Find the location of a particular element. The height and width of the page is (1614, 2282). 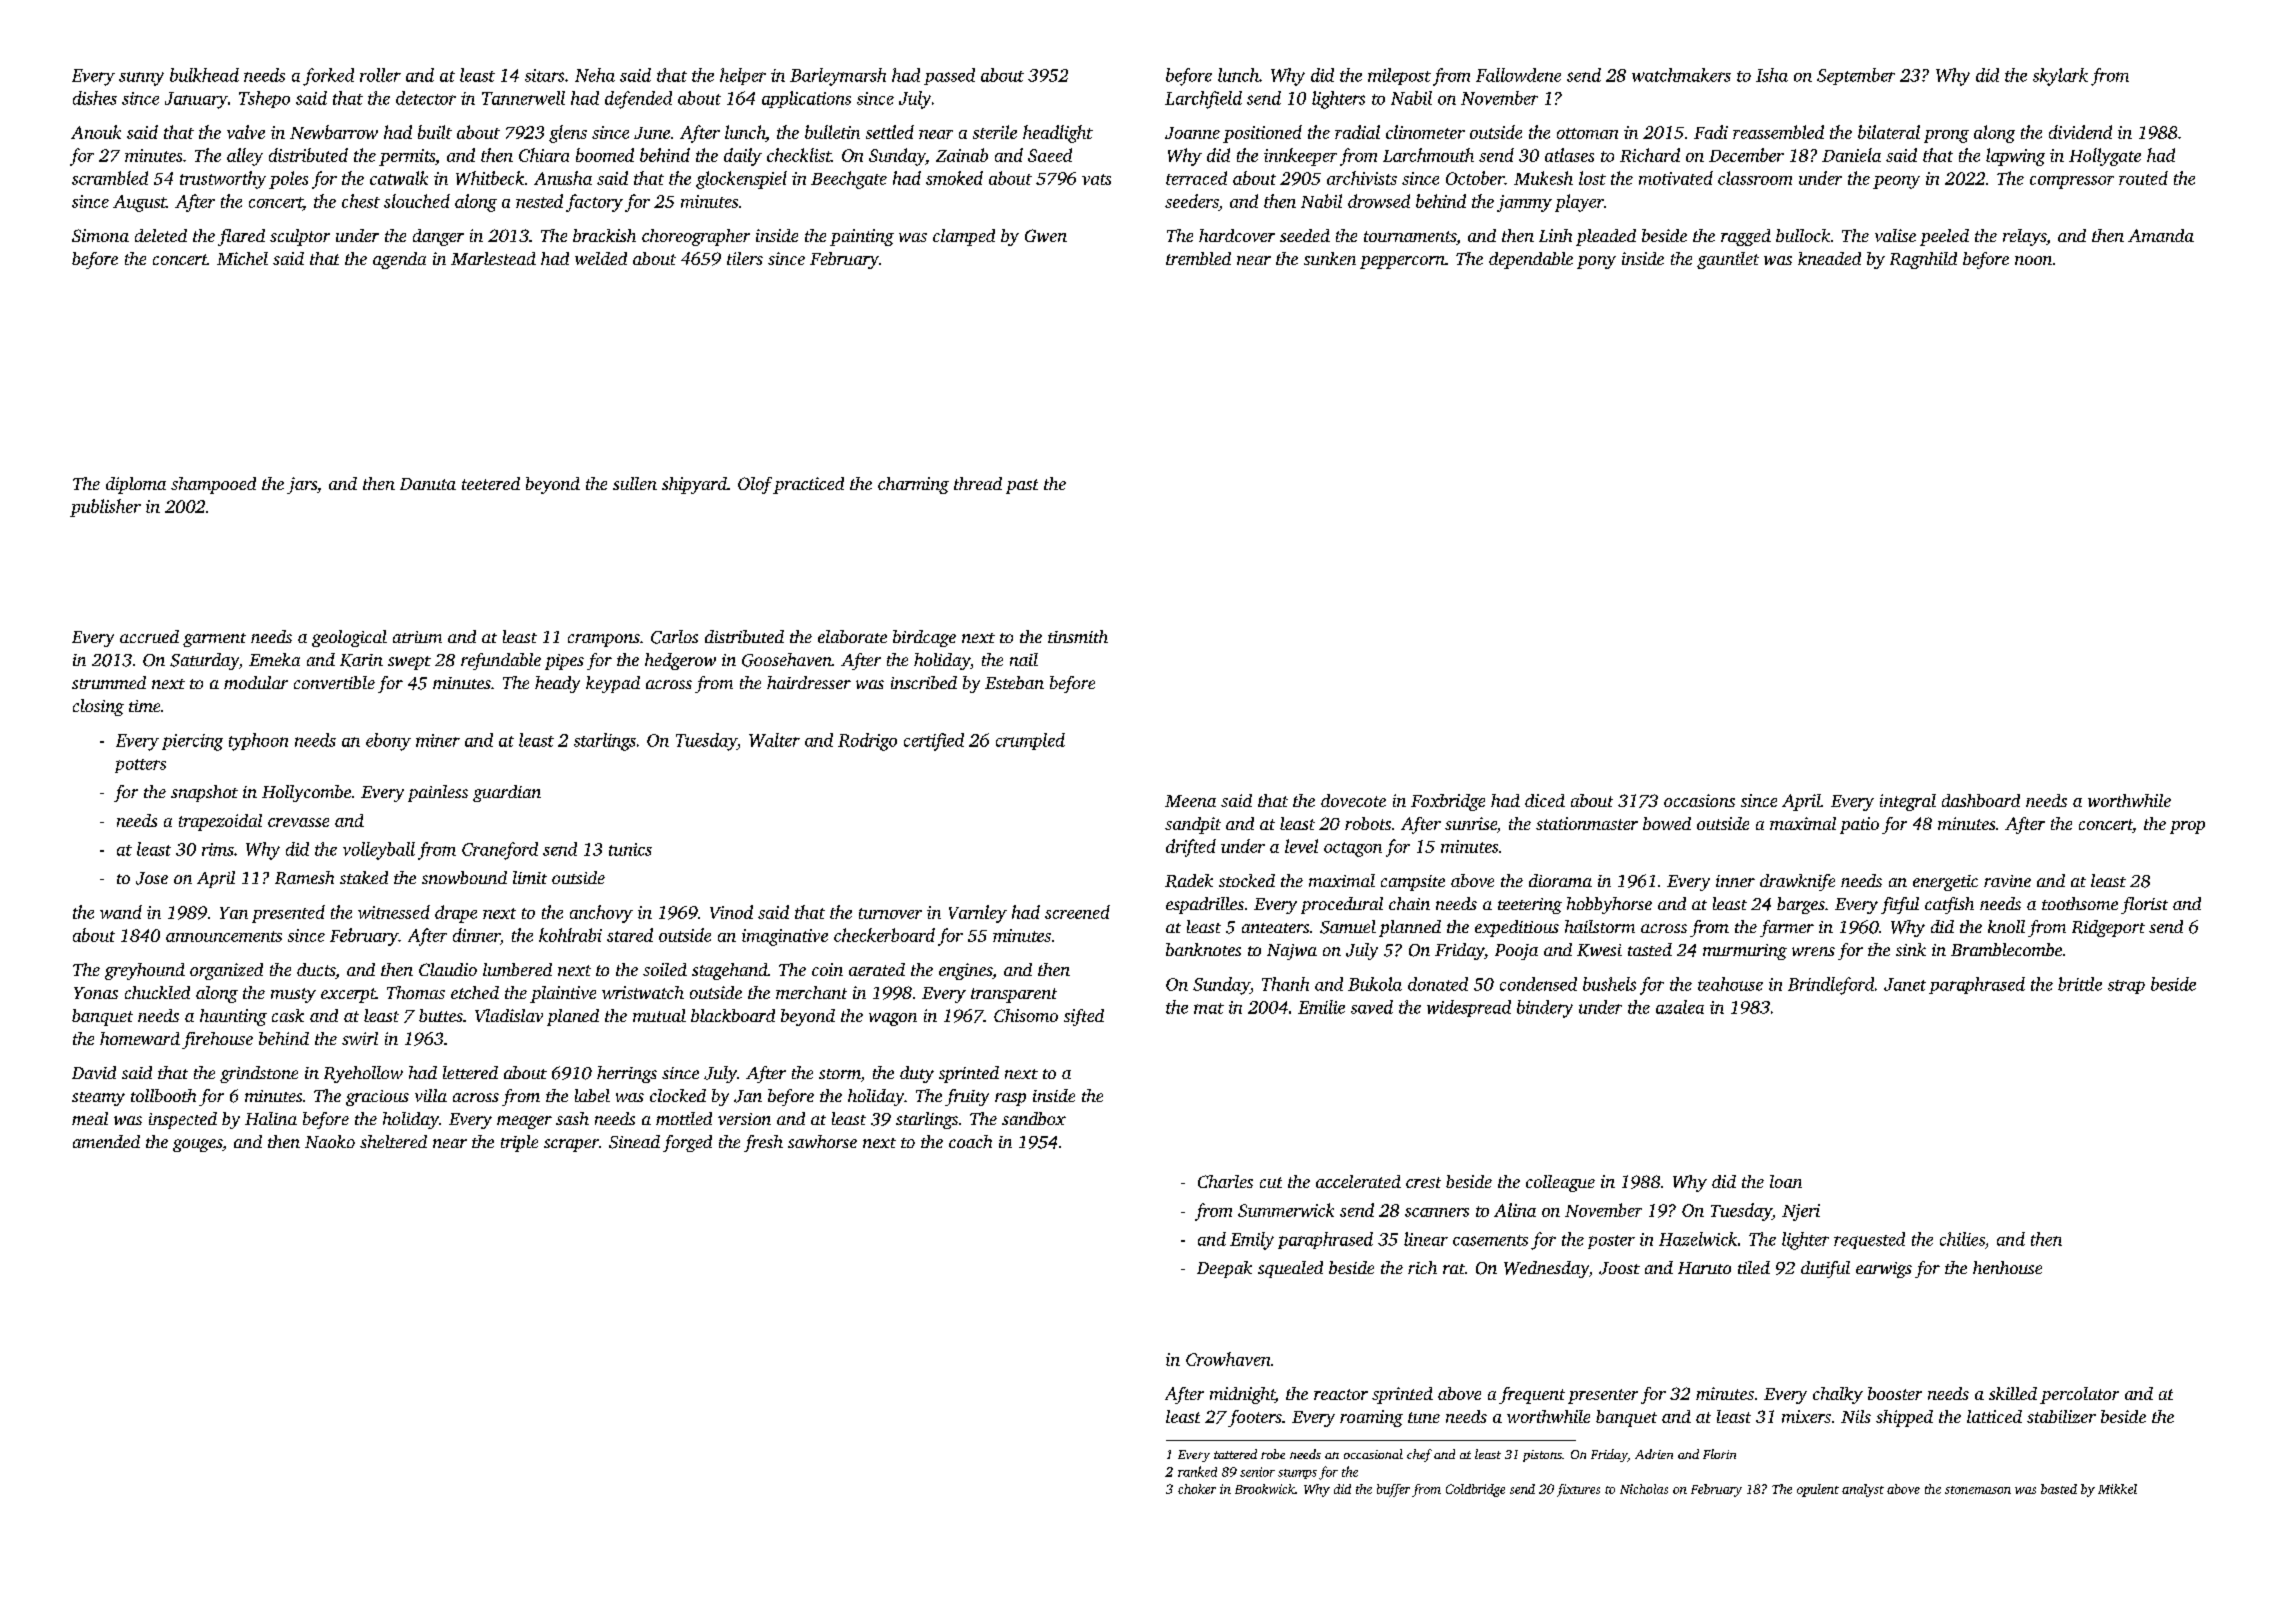

Naoko is located at coordinates (330, 1141).
